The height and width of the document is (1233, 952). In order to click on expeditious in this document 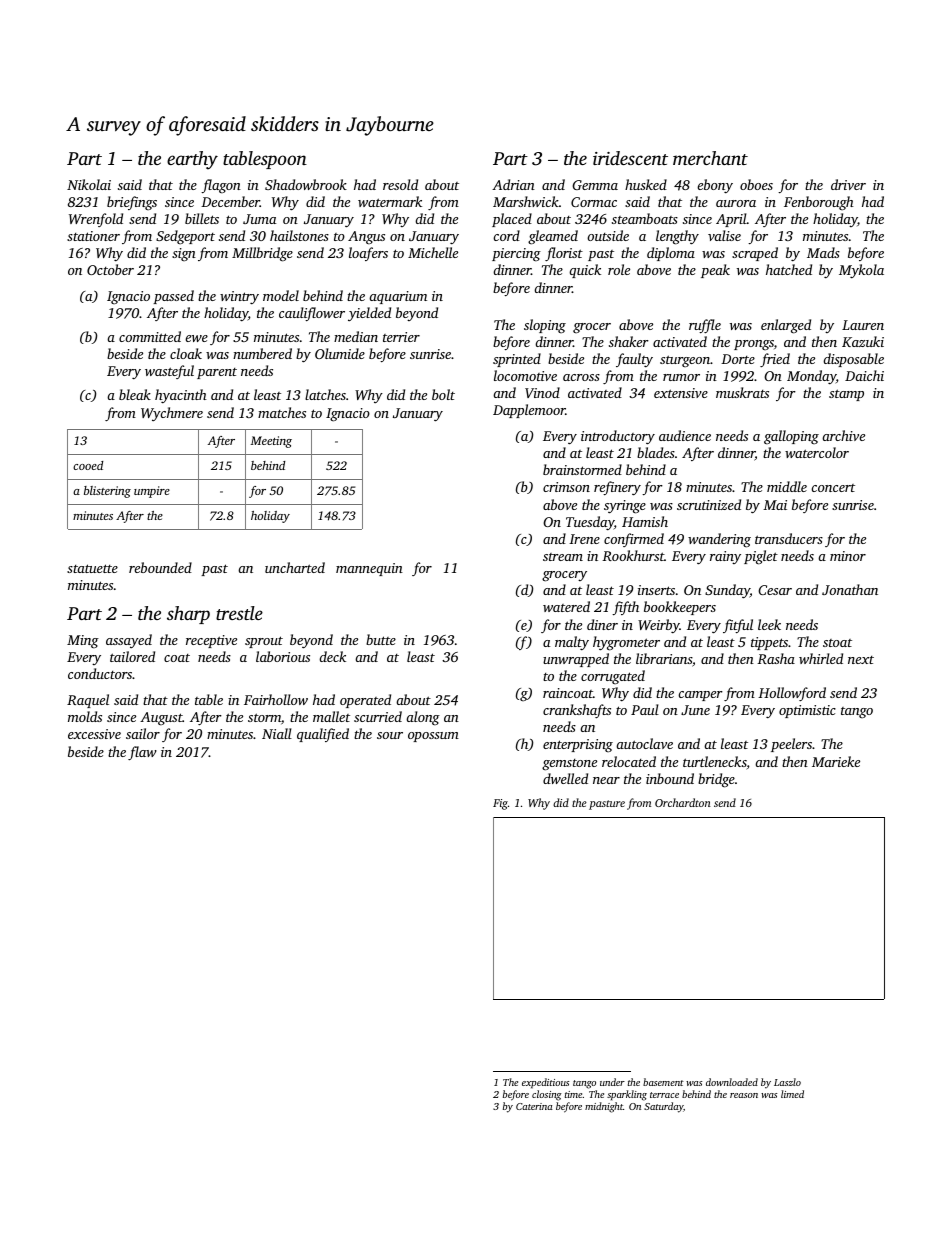, I will do `click(545, 1083)`.
